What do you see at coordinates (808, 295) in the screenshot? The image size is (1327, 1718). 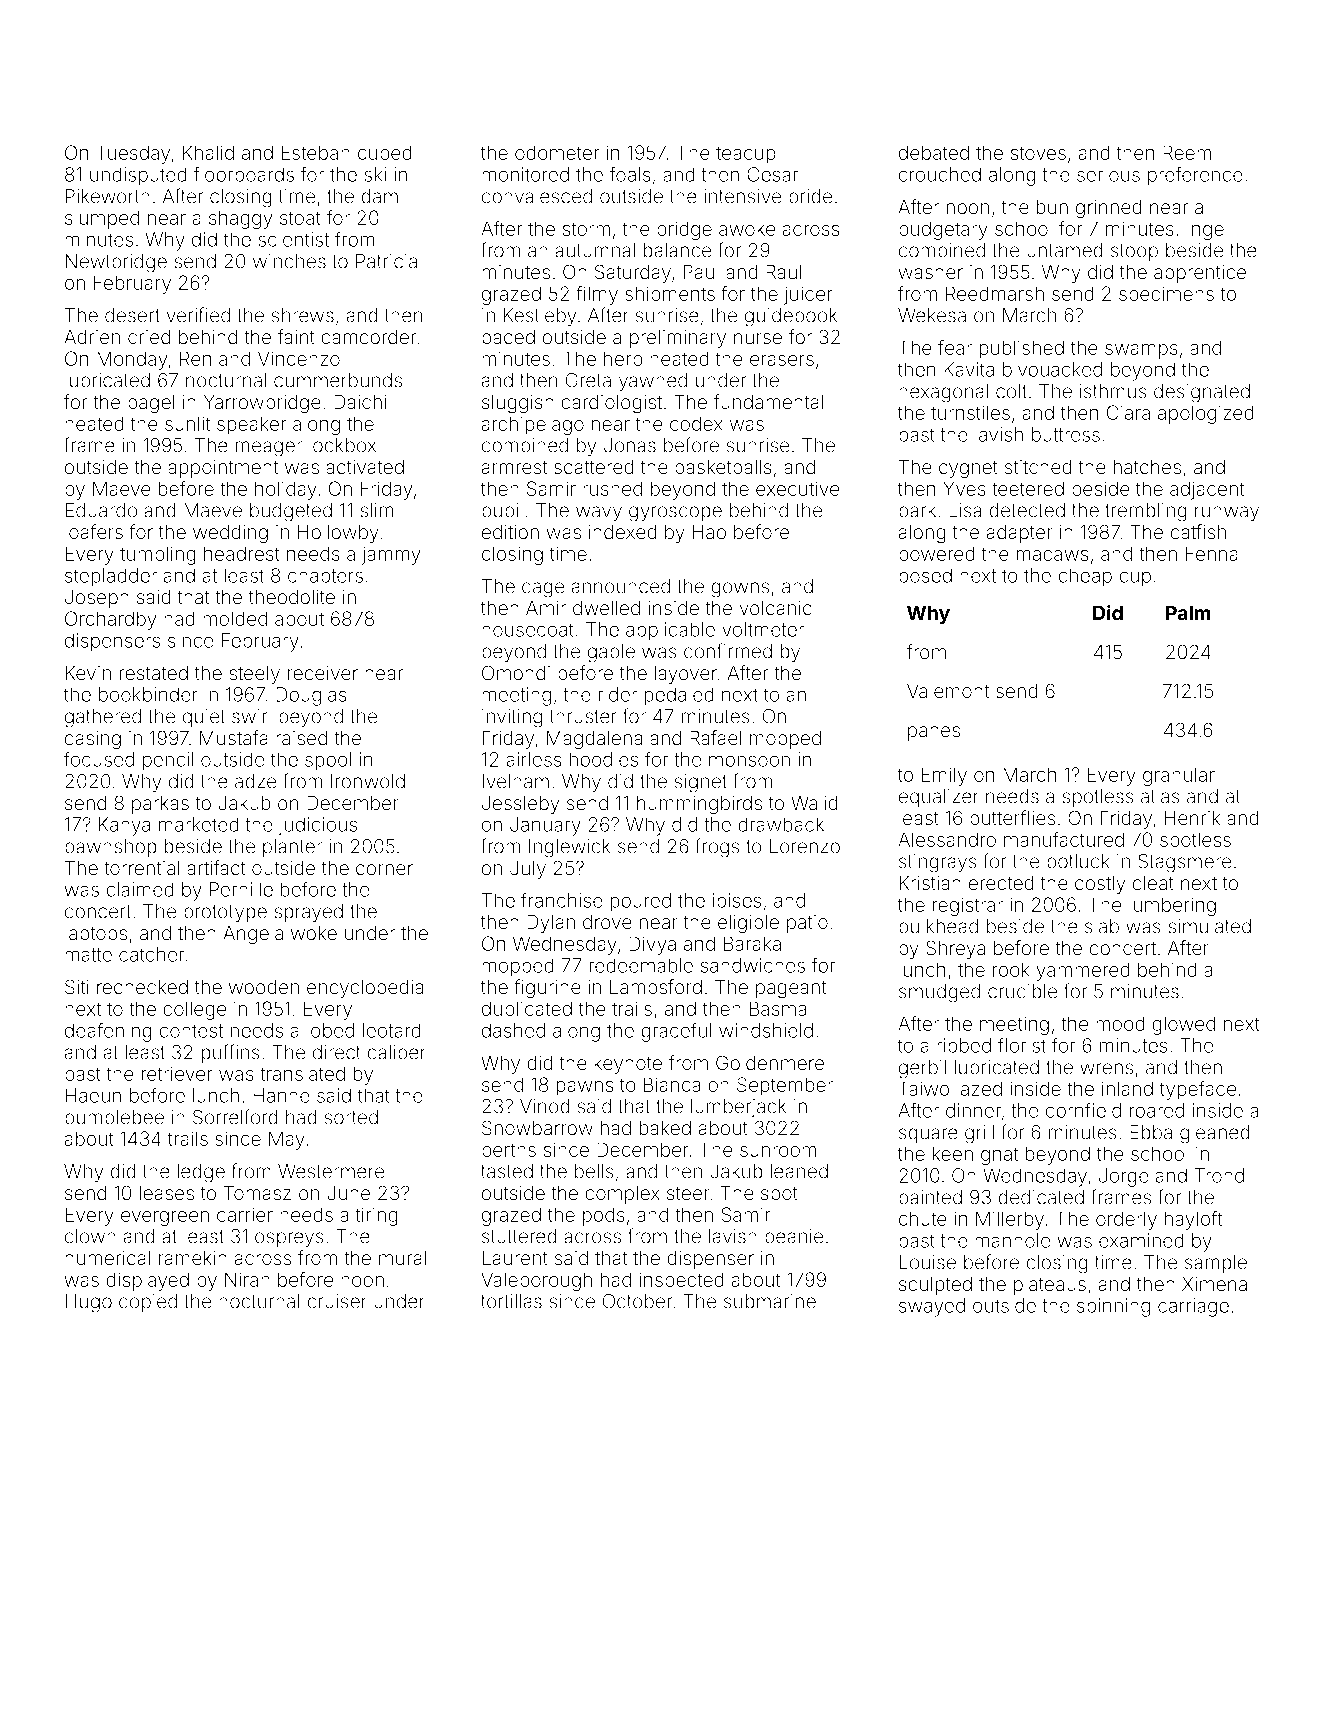 I see `juicer` at bounding box center [808, 295].
